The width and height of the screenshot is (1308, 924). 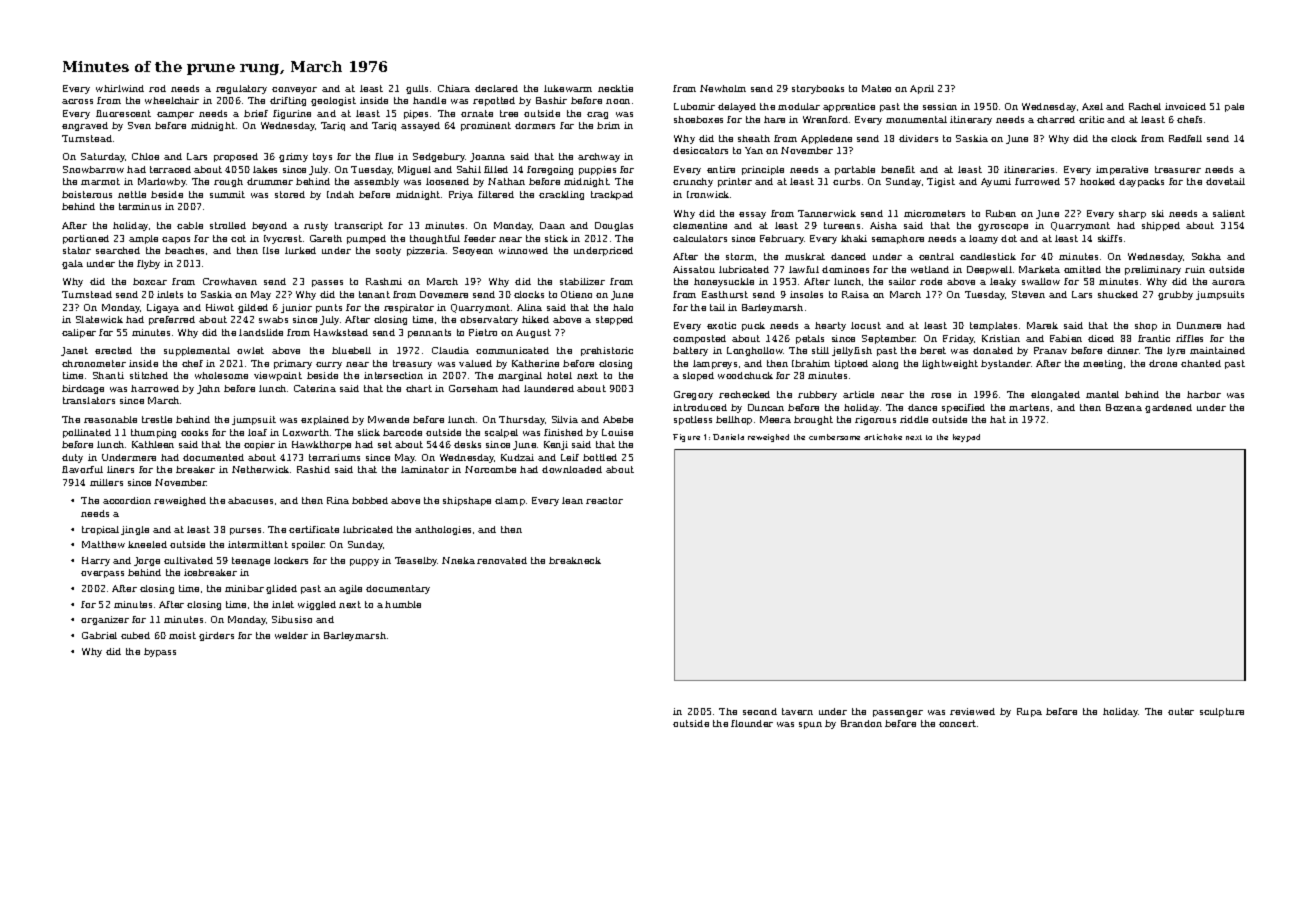 What do you see at coordinates (1181, 711) in the screenshot?
I see `outer` at bounding box center [1181, 711].
